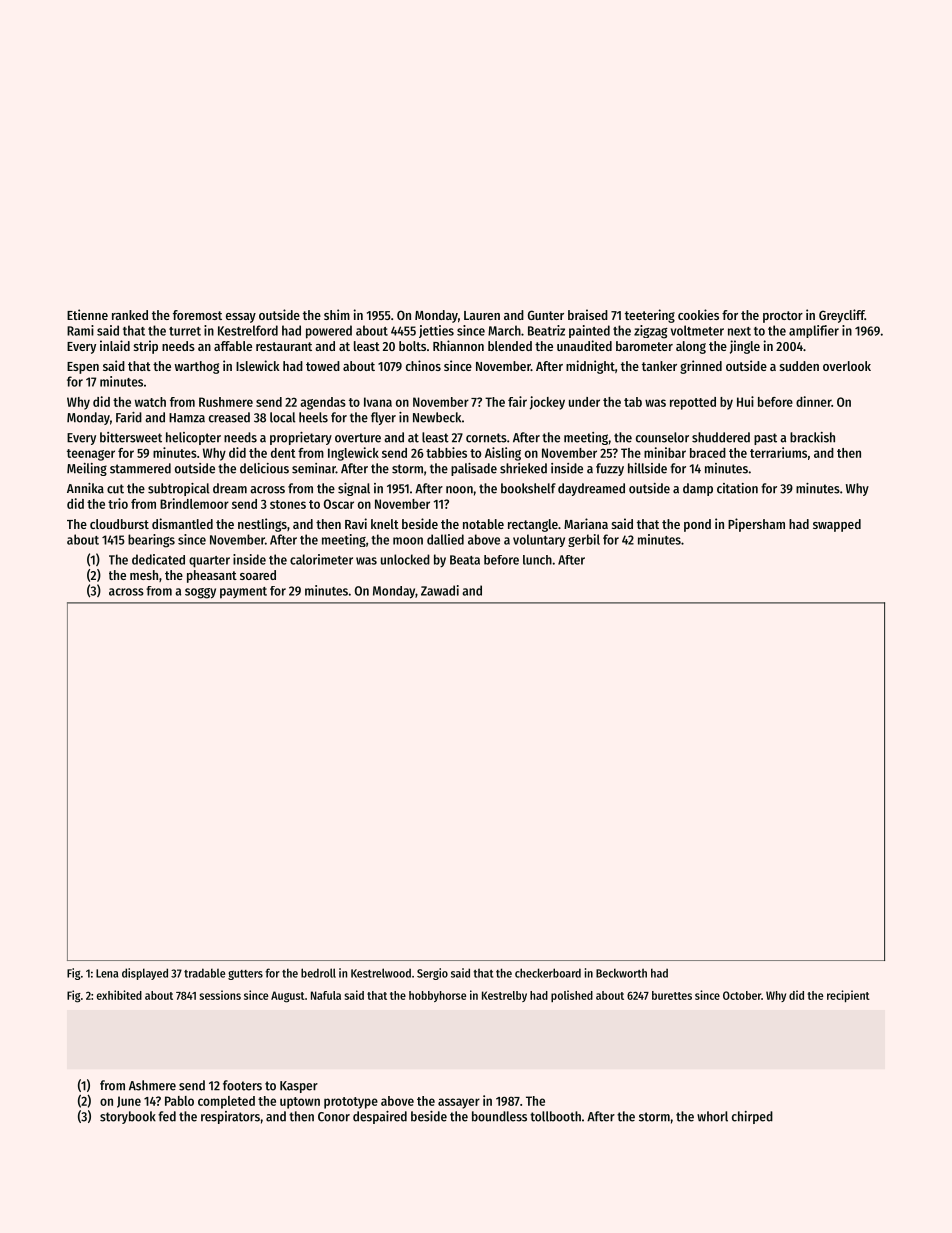  Describe the element at coordinates (200, 593) in the document. I see `soggy` at that location.
